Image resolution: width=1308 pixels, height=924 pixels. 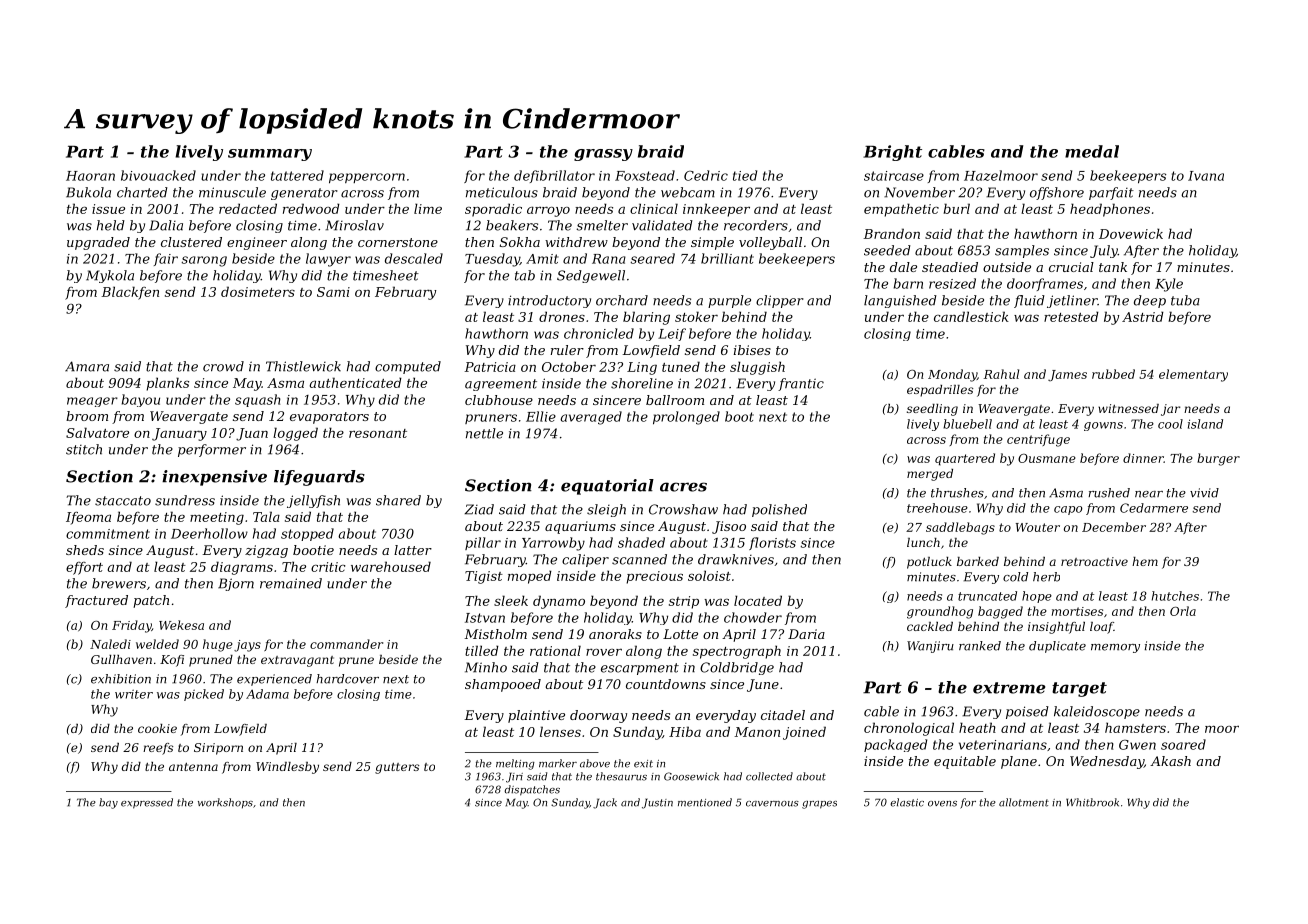 I want to click on heath, so click(x=977, y=727).
